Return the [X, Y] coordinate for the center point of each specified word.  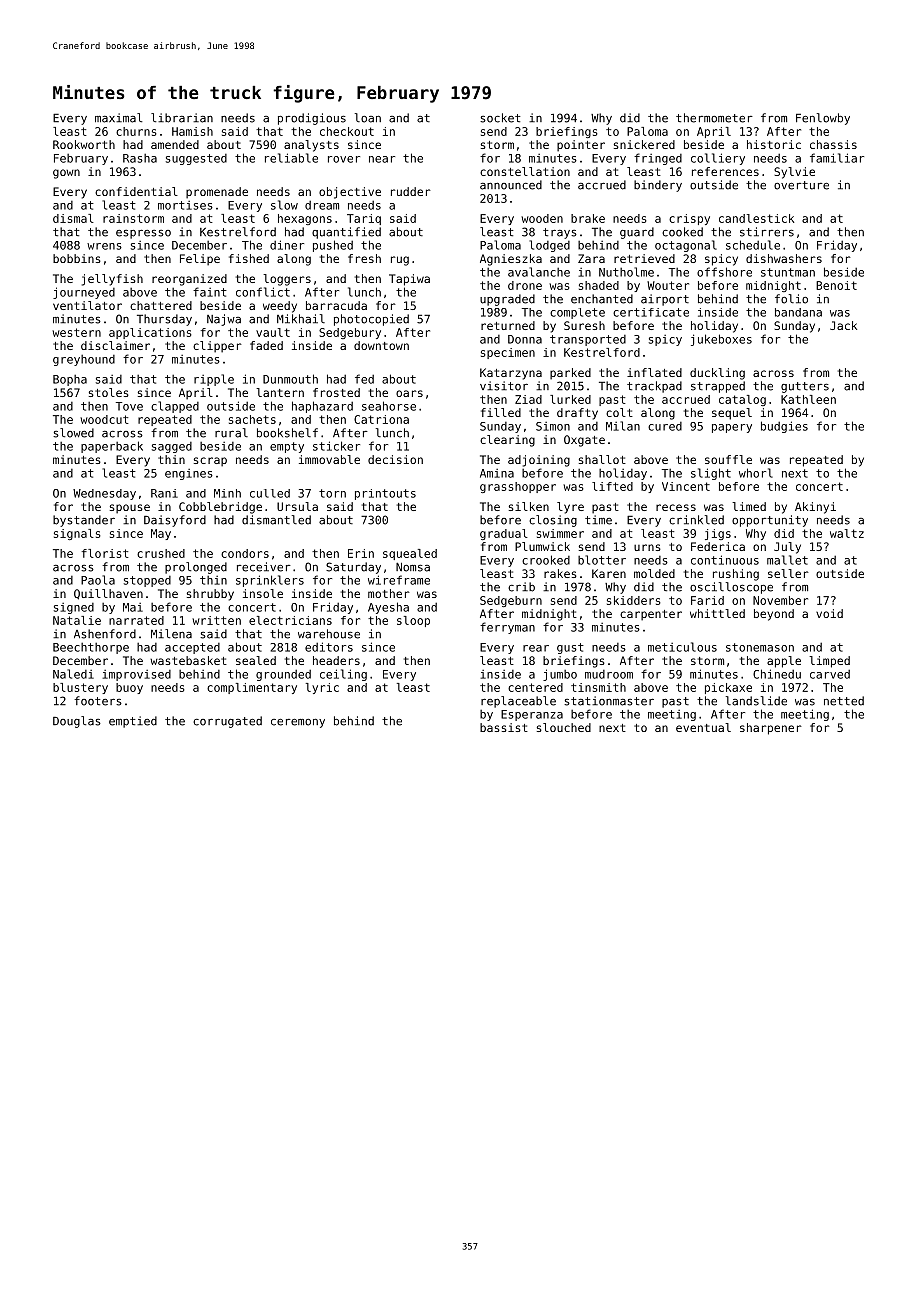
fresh [364, 258]
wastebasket [188, 660]
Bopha [70, 380]
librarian [182, 118]
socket [500, 118]
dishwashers [784, 258]
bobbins [77, 258]
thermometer [714, 118]
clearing [507, 441]
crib [521, 587]
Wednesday [104, 494]
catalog [742, 400]
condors [245, 553]
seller [788, 573]
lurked [570, 399]
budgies [784, 427]
